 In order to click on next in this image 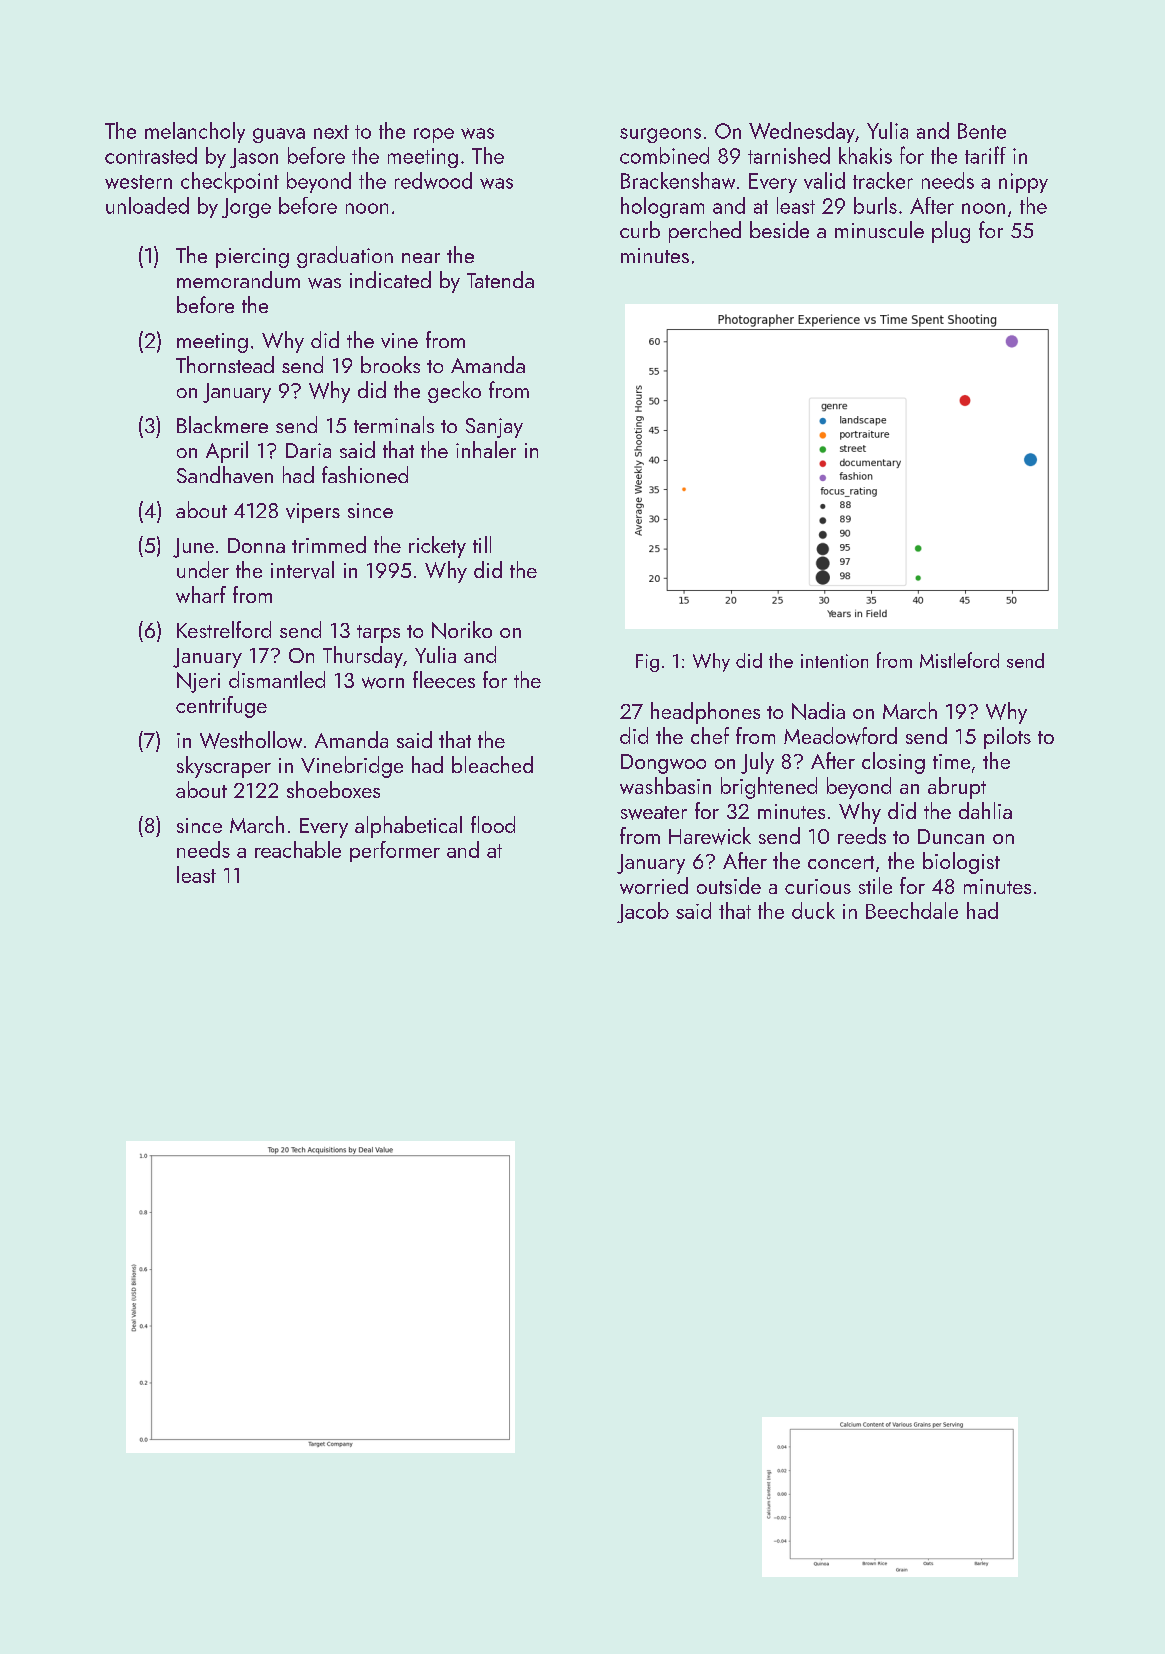, I will do `click(331, 132)`.
